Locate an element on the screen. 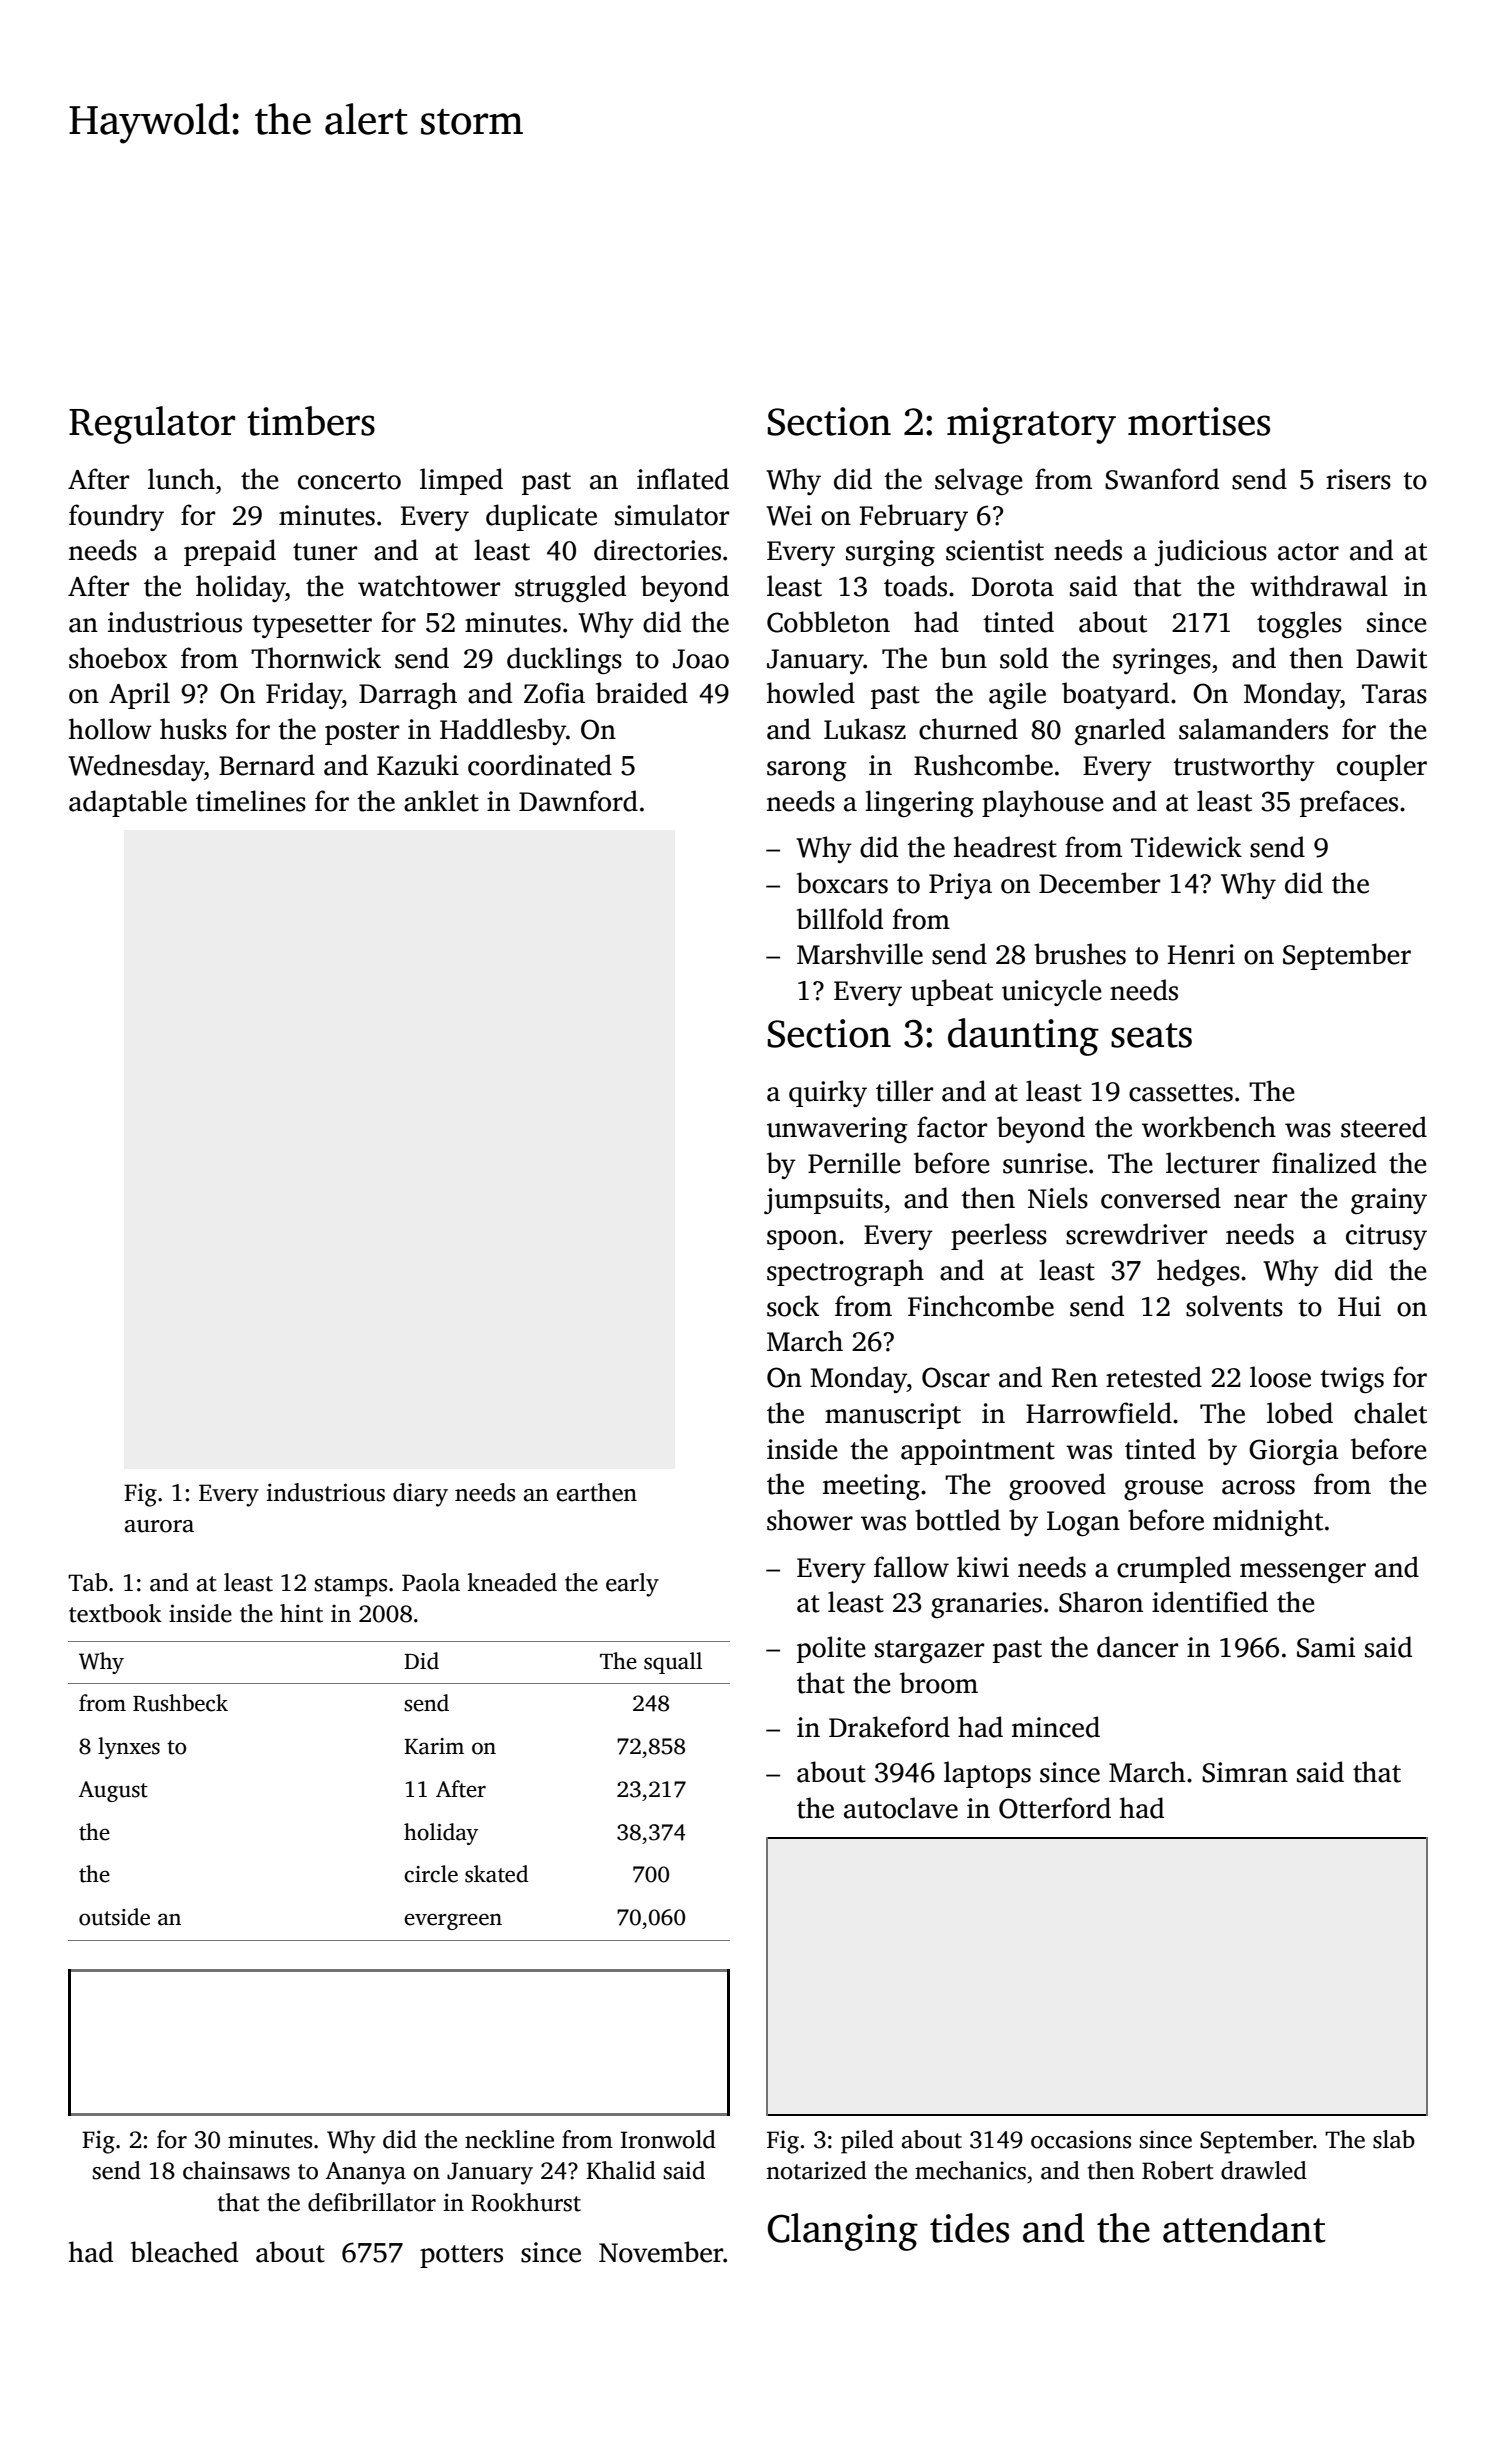 The image size is (1496, 2464). prefaces is located at coordinates (1349, 803).
